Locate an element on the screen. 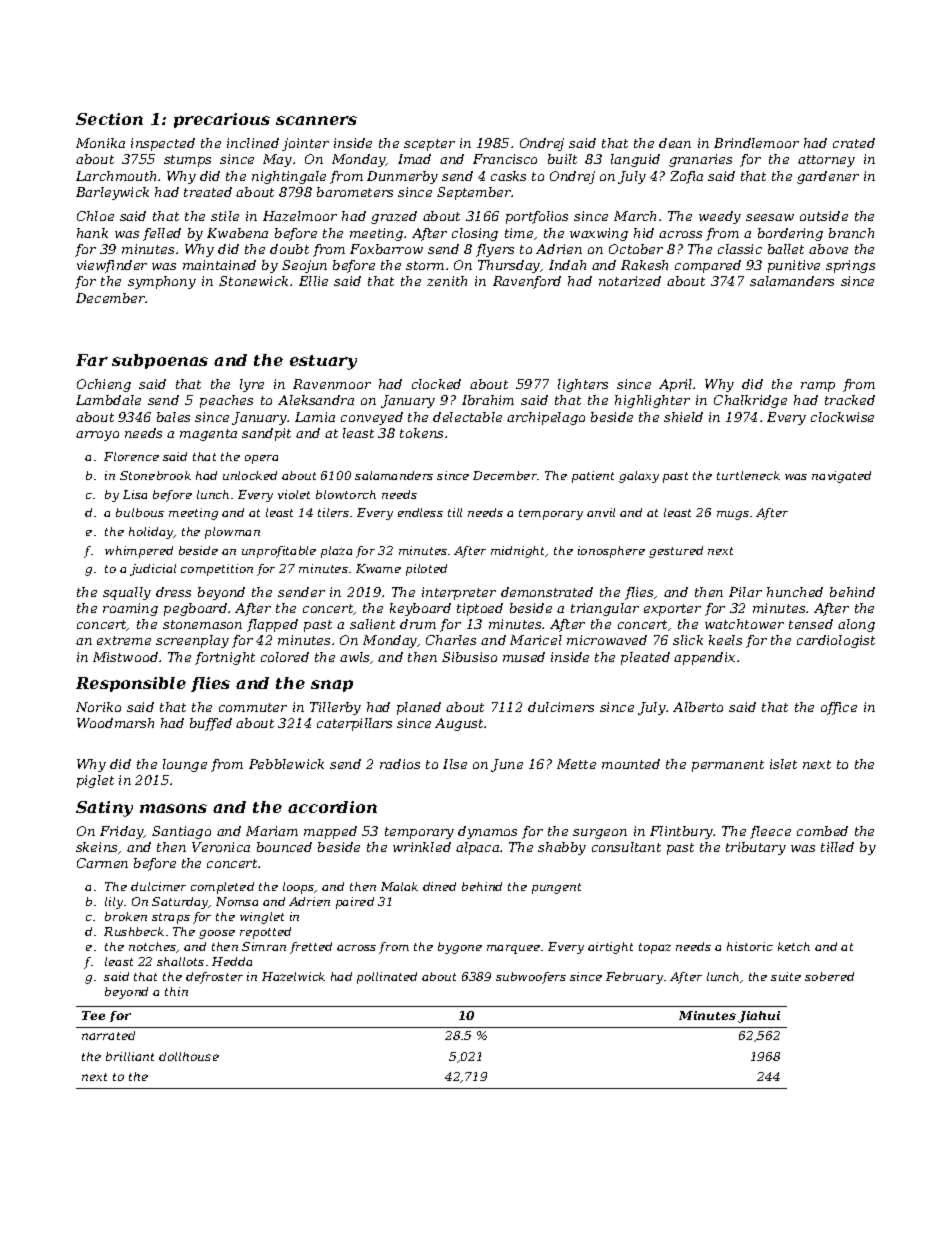 The image size is (952, 1233). barometers is located at coordinates (355, 192).
